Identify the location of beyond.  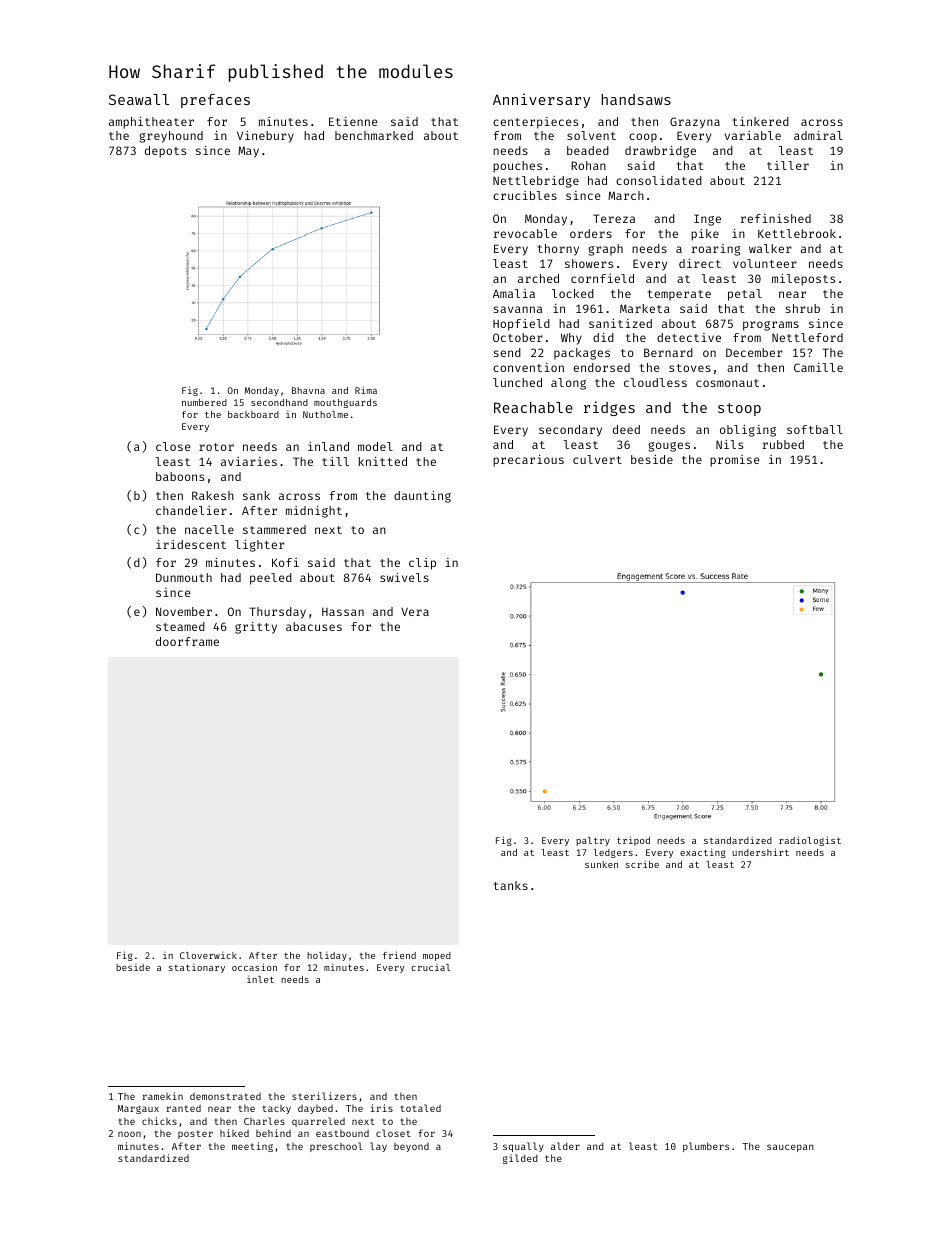
(411, 1147).
